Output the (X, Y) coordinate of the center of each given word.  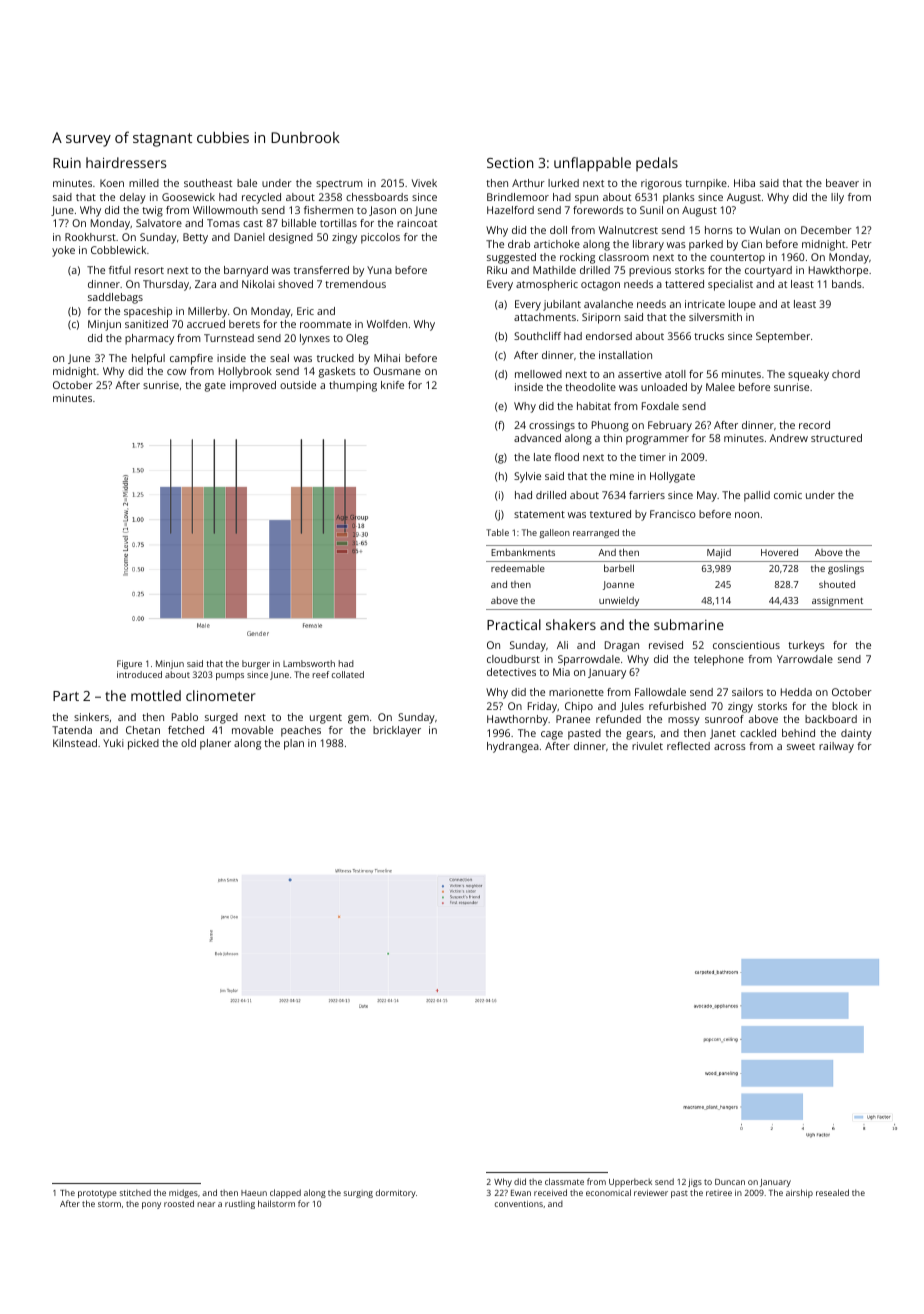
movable (252, 730)
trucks (709, 336)
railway (836, 747)
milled (144, 183)
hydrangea (513, 747)
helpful (148, 359)
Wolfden (387, 324)
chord (846, 374)
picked (143, 744)
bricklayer (397, 731)
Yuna (379, 270)
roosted (179, 1203)
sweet (801, 746)
